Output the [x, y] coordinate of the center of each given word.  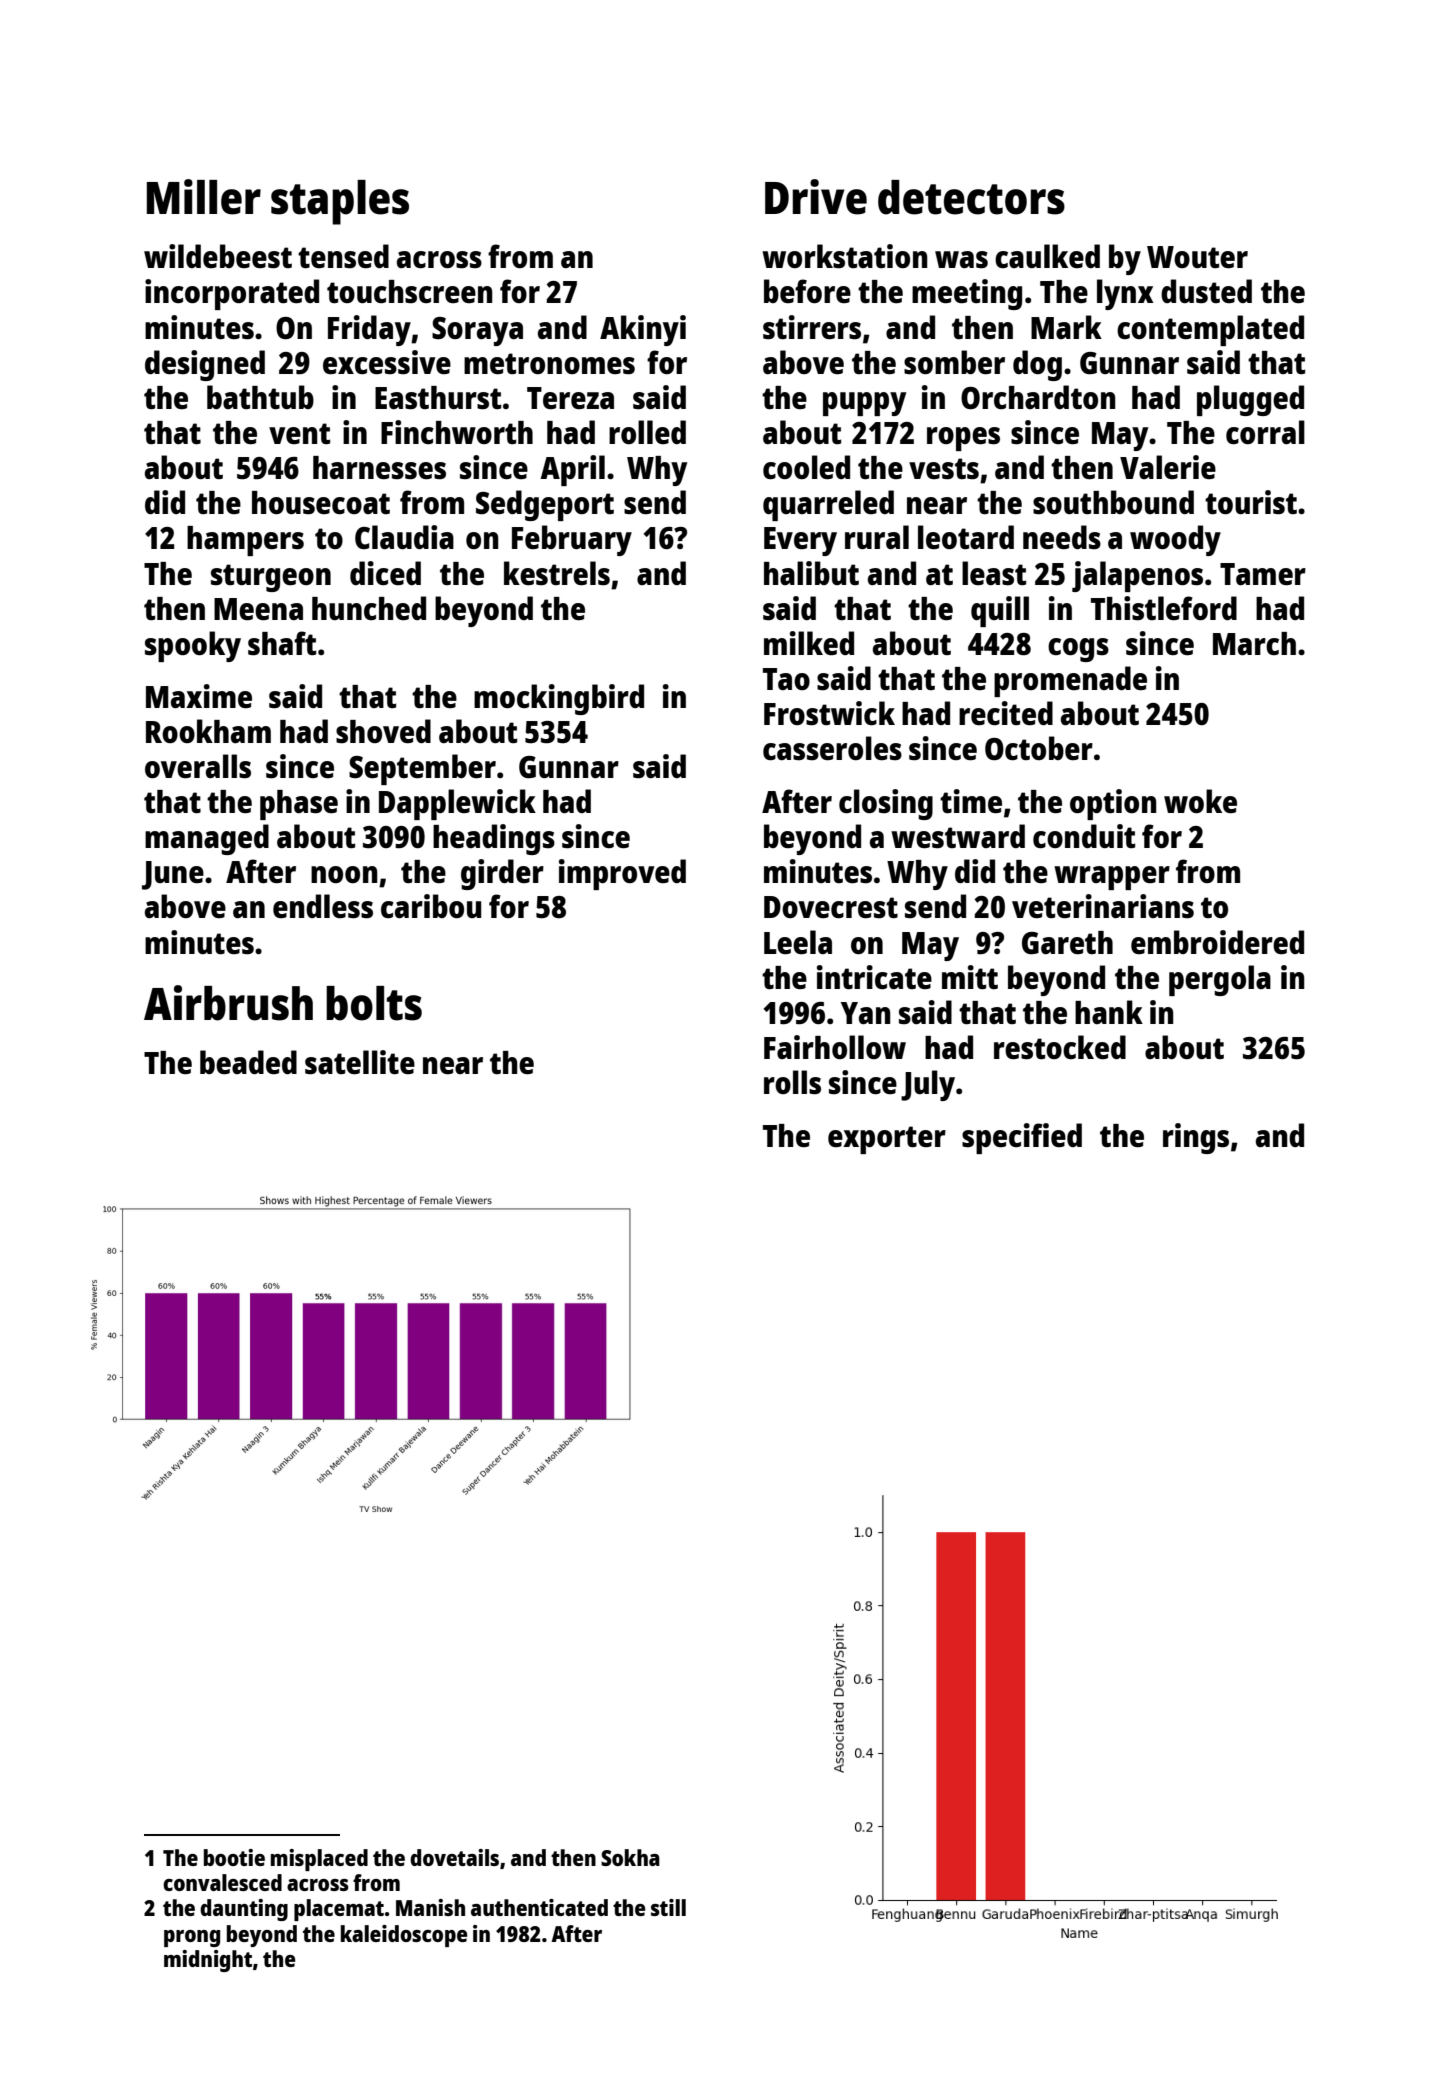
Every [800, 541]
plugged [1250, 400]
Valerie [1168, 467]
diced [385, 573]
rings [1196, 1138]
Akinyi [643, 330]
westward [958, 836]
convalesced [222, 1882]
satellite [360, 1062]
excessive [387, 362]
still [668, 1907]
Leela [798, 942]
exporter [887, 1140]
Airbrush [228, 1003]
